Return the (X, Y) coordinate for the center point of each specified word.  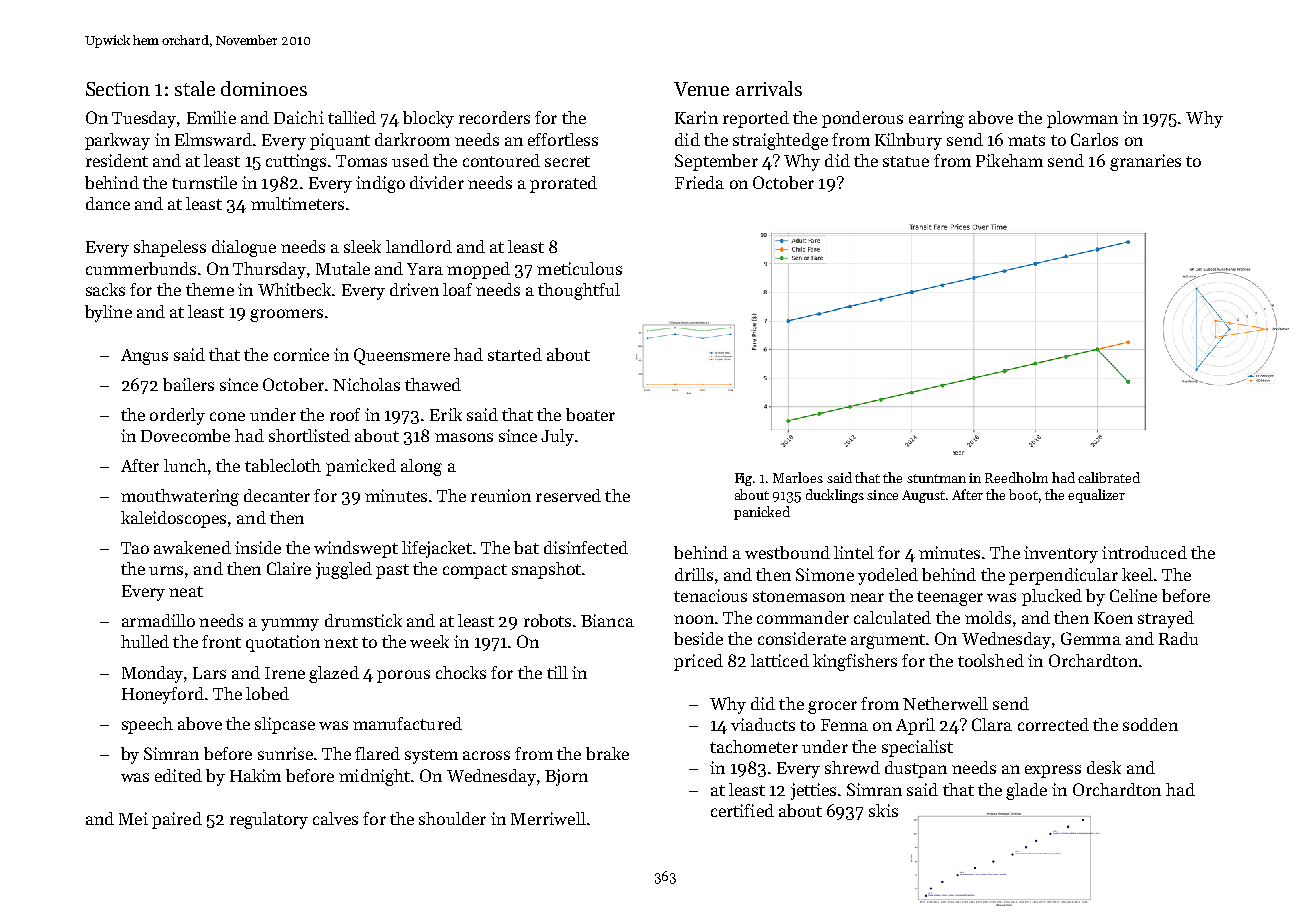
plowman (1082, 119)
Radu (1178, 638)
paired (177, 820)
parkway (117, 141)
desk (1104, 767)
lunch (185, 465)
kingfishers (855, 662)
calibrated (1109, 477)
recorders (494, 117)
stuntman (936, 478)
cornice (301, 354)
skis (883, 810)
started (515, 354)
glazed (334, 674)
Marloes (798, 477)
